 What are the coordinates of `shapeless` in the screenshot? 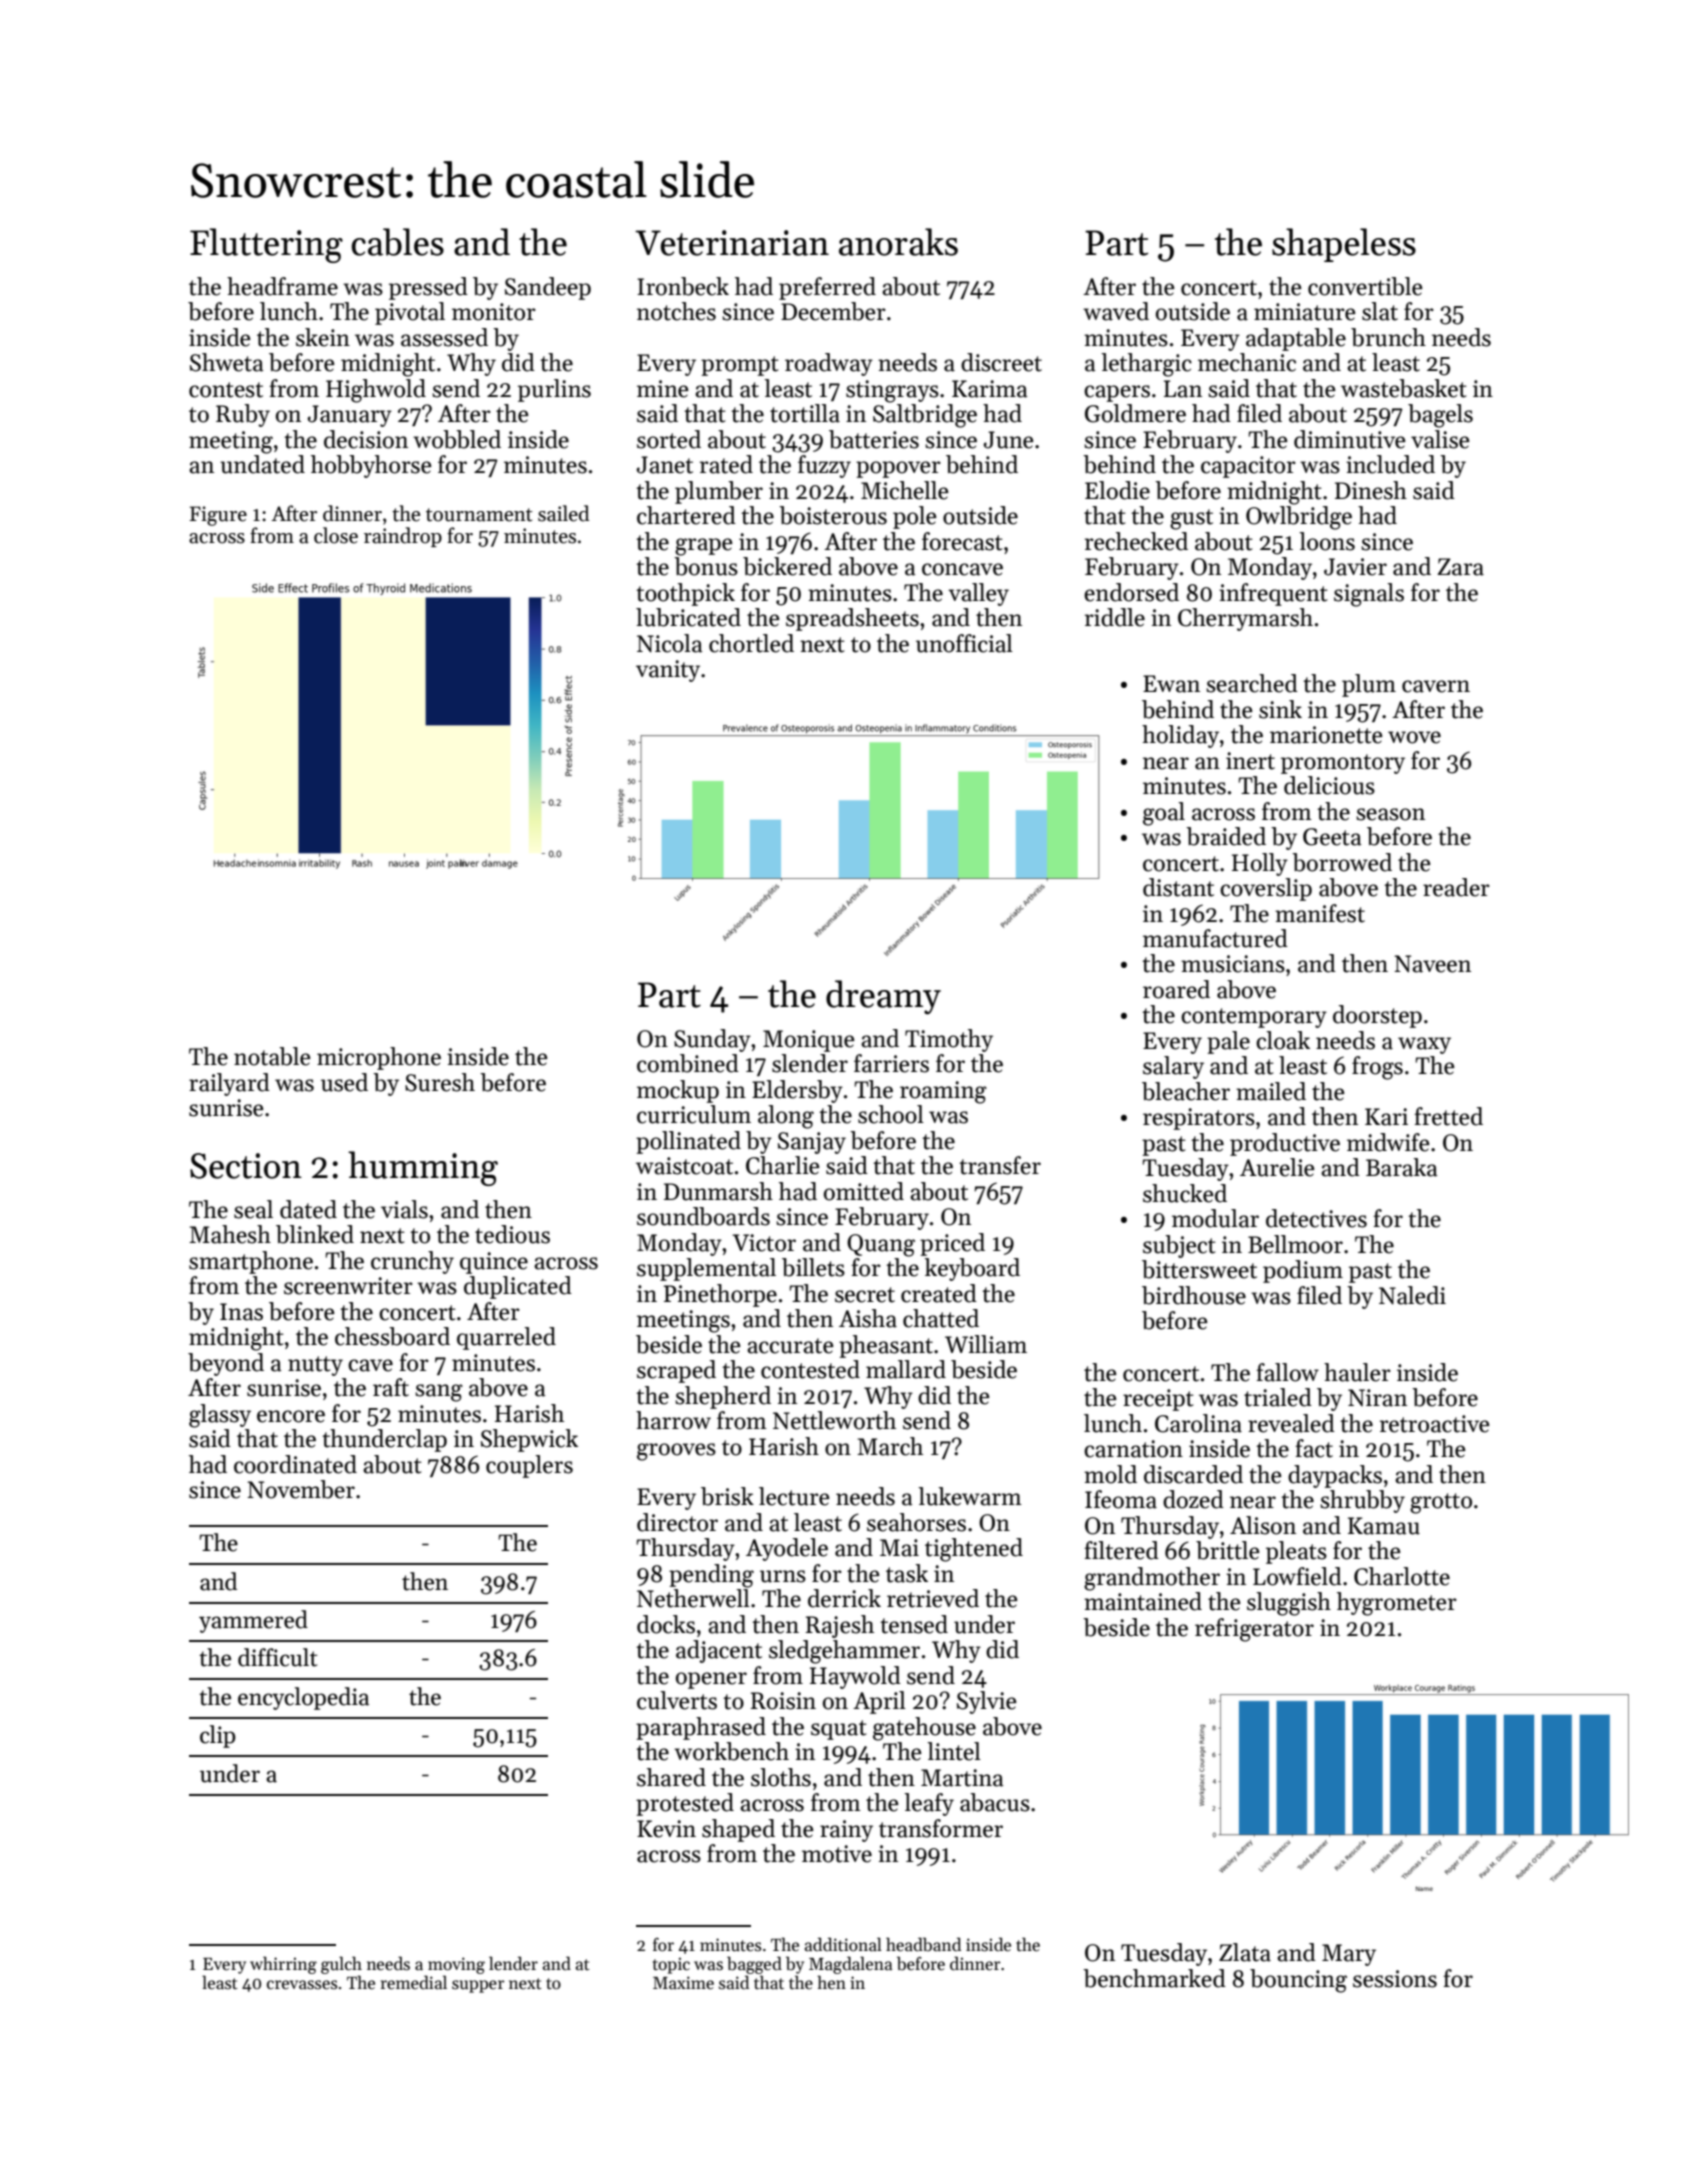 It's located at (1344, 245).
